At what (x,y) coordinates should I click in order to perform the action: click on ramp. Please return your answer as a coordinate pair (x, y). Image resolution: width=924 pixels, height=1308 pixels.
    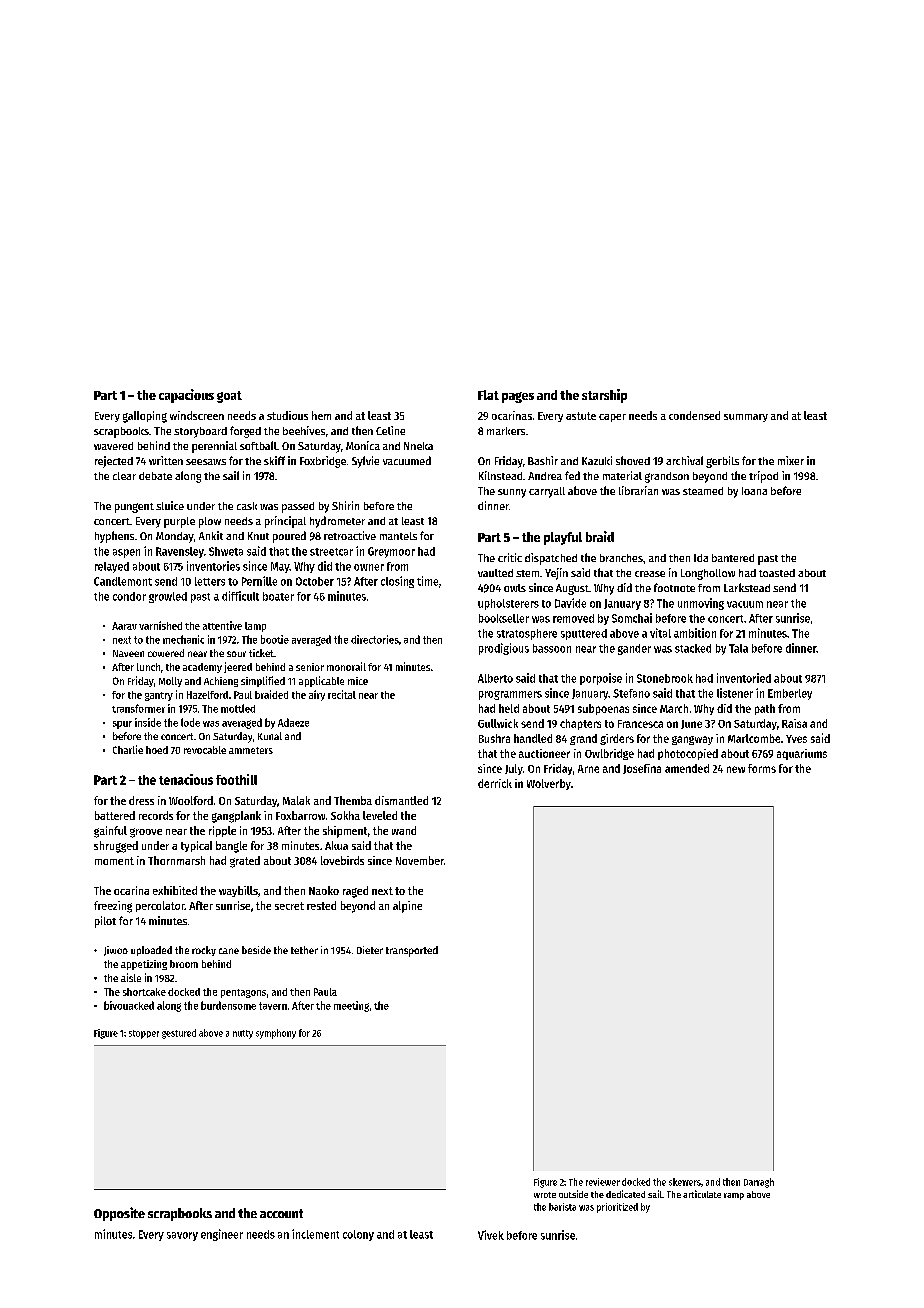
    Looking at the image, I should click on (734, 1196).
